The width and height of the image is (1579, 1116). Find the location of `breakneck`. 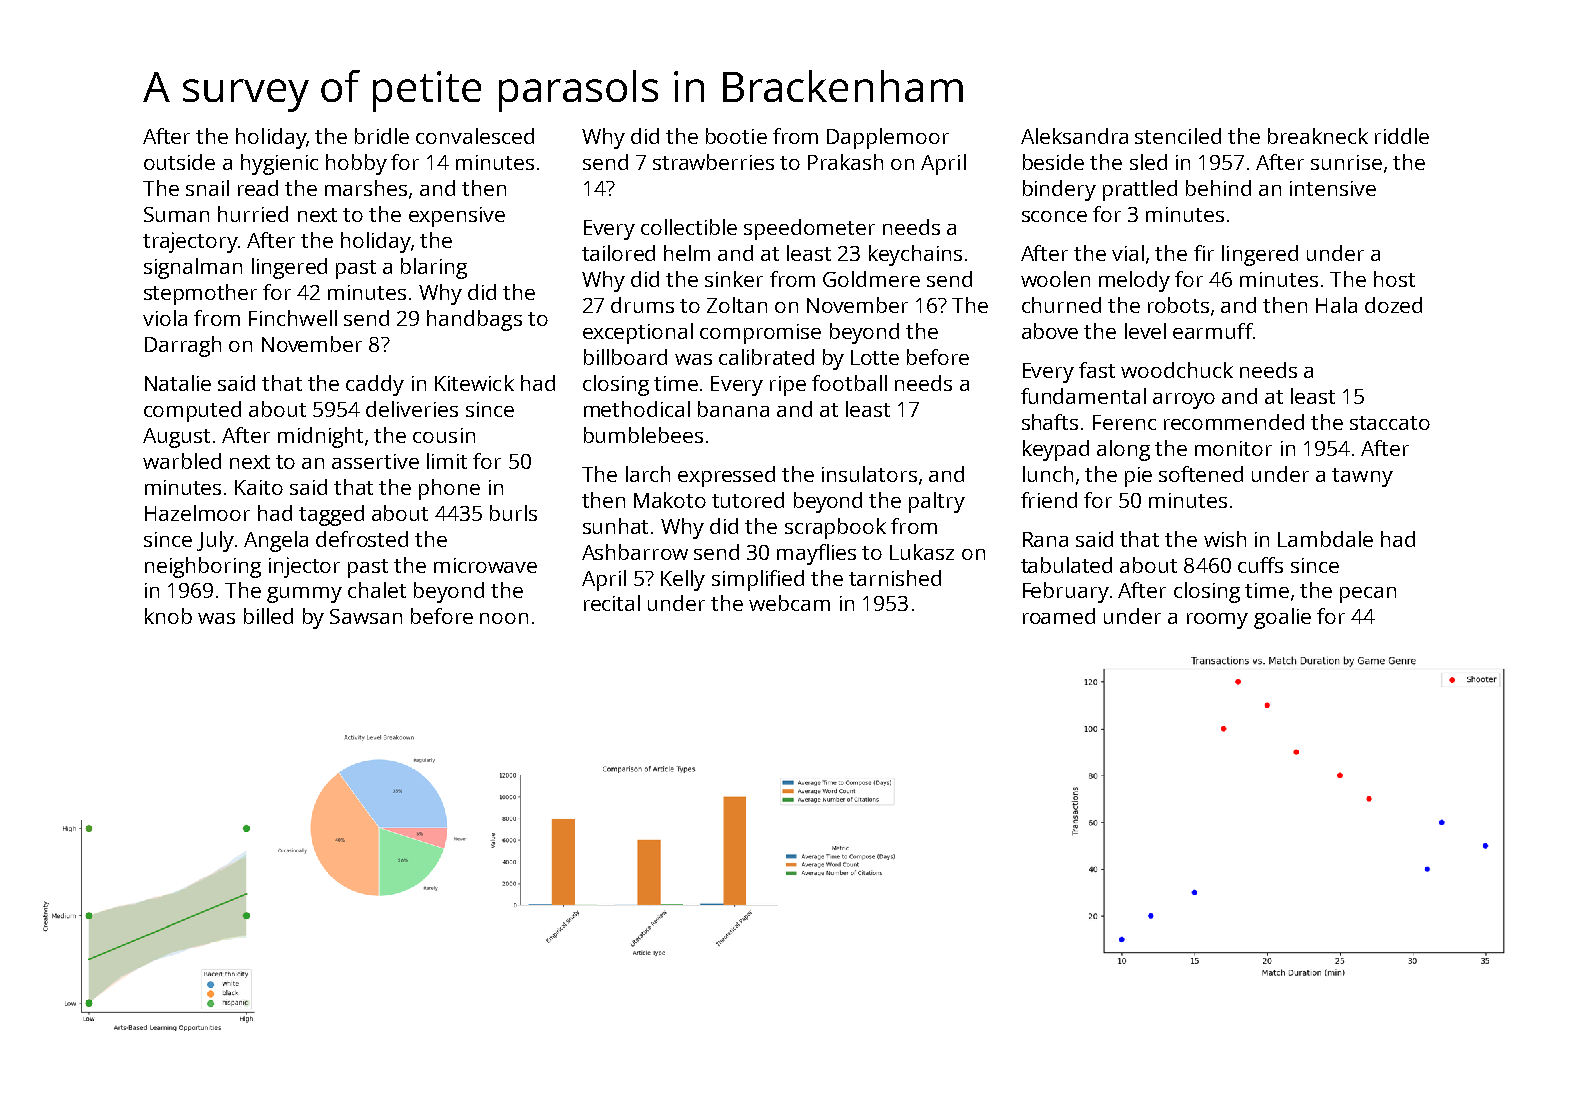

breakneck is located at coordinates (1318, 136).
